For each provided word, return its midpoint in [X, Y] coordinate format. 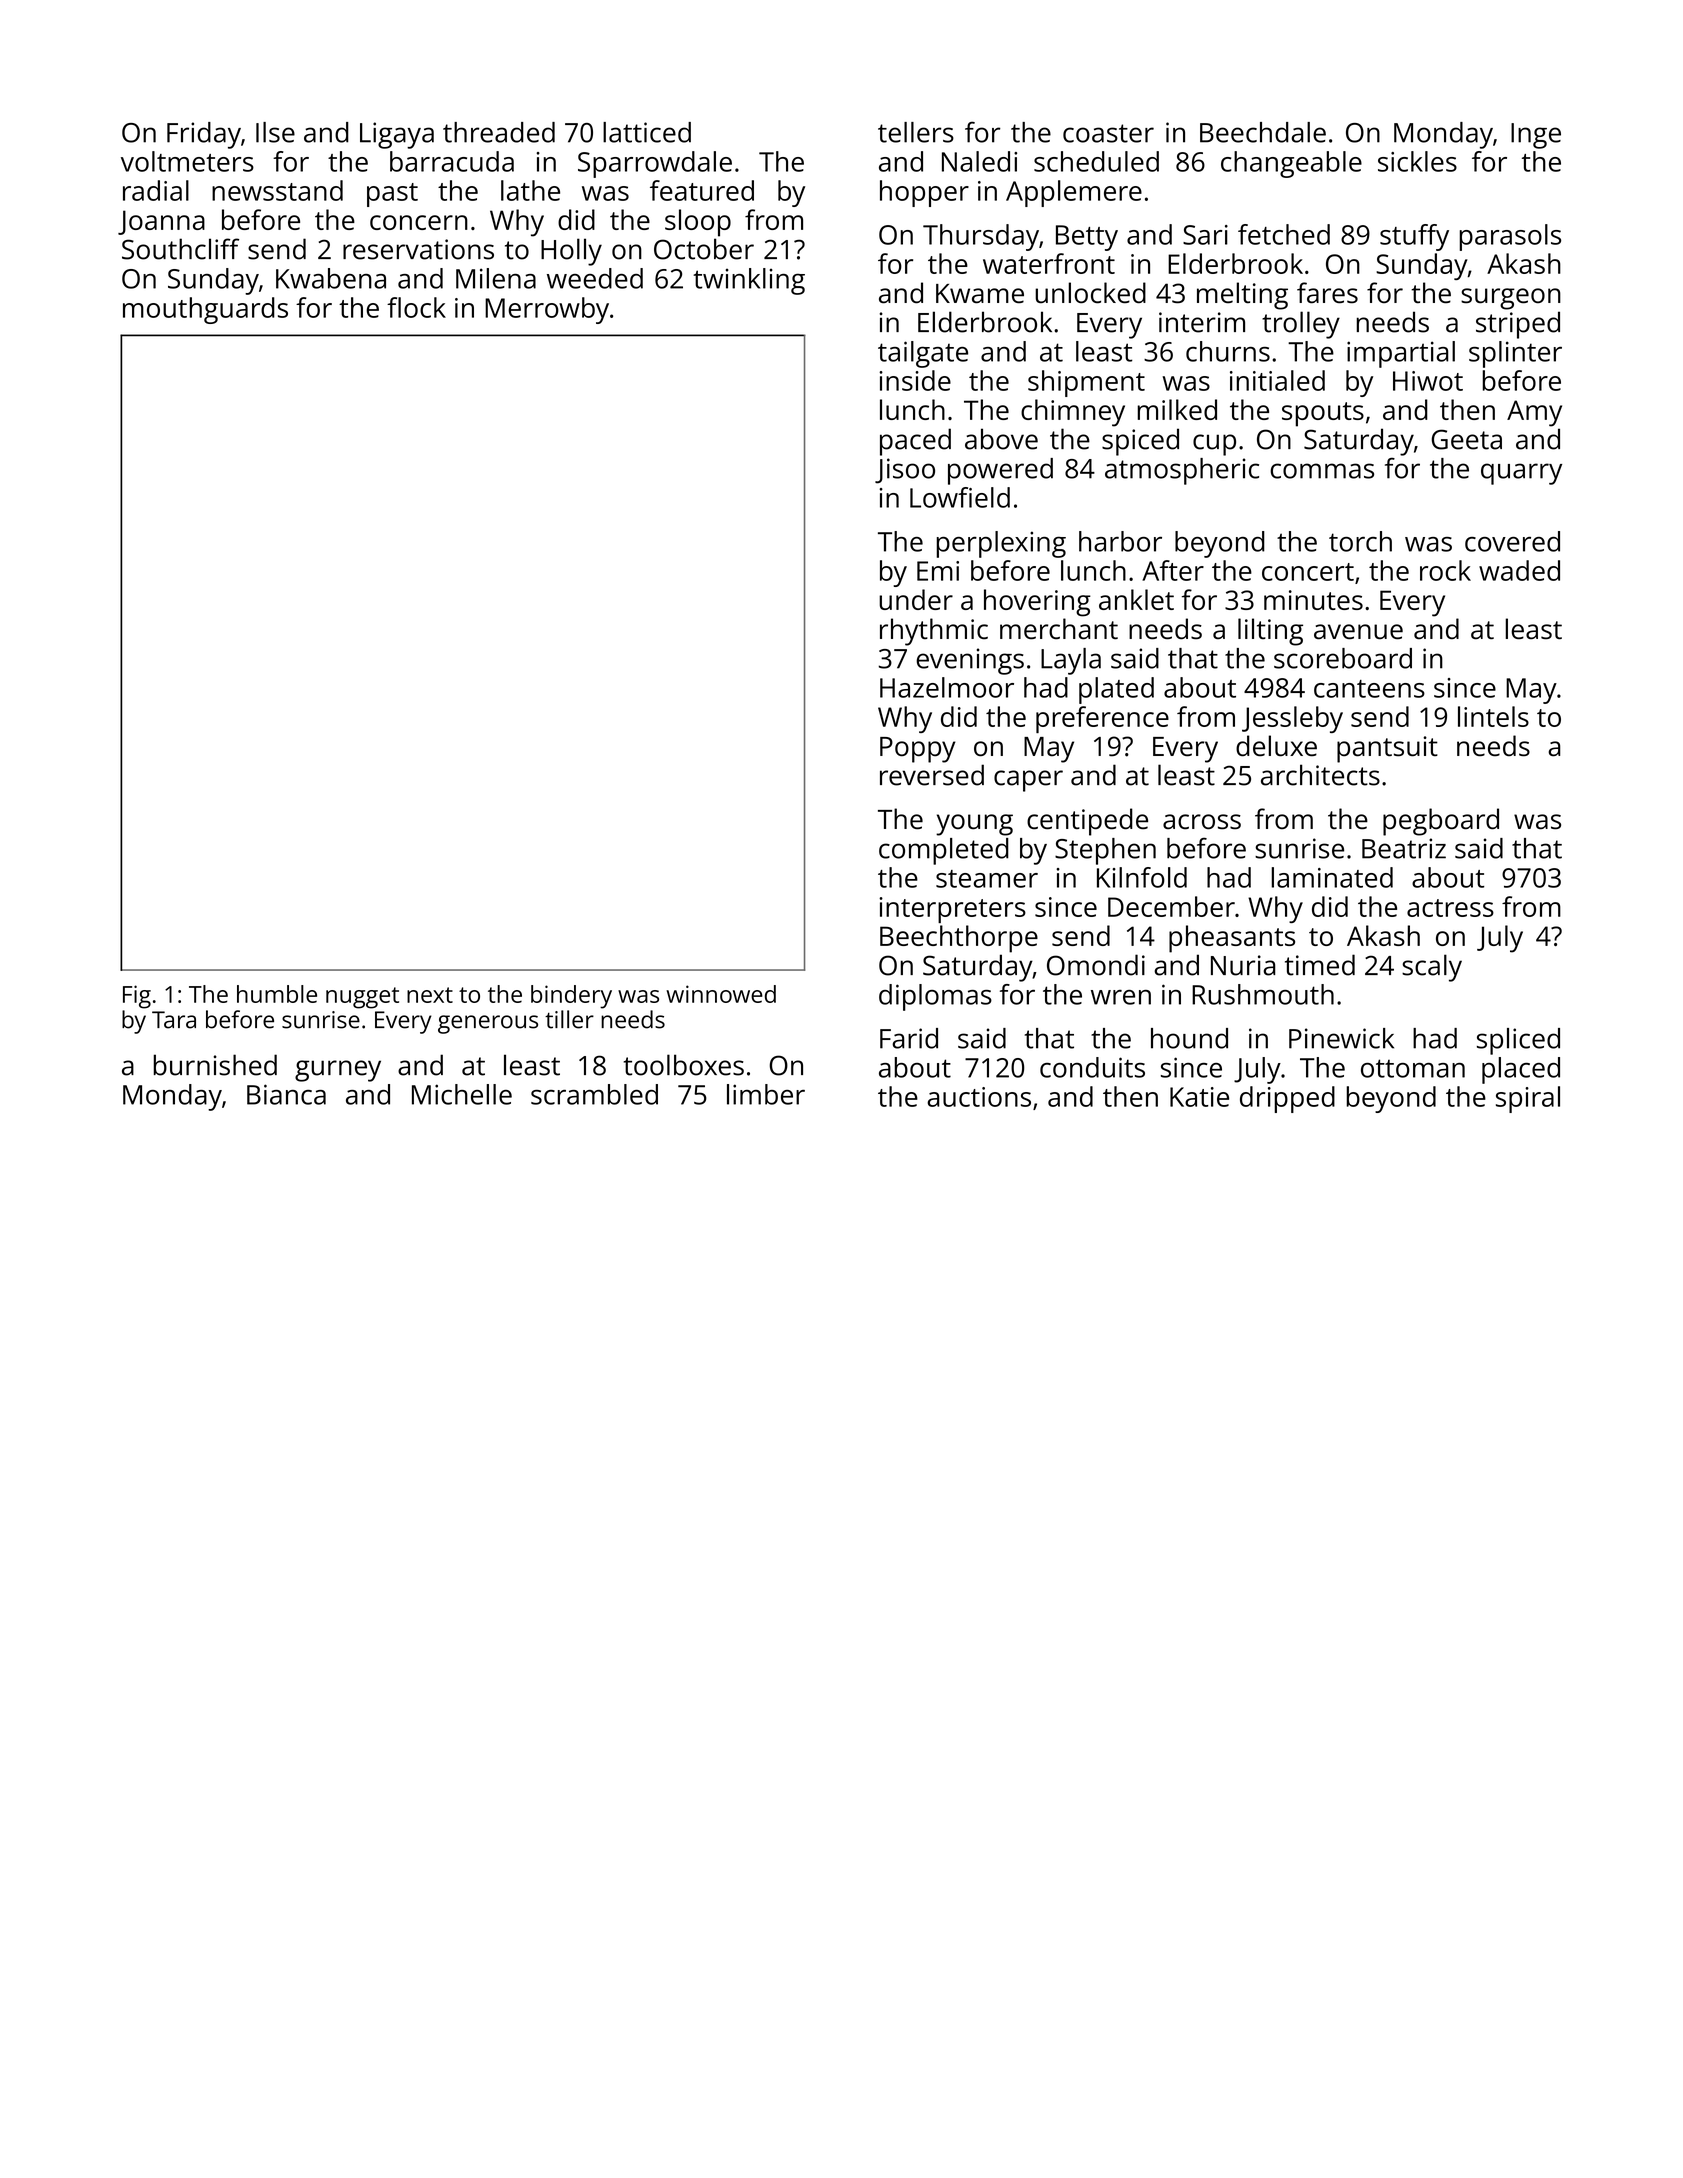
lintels [1493, 716]
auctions [979, 1097]
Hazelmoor [947, 687]
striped [1518, 325]
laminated [1332, 877]
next [430, 995]
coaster [1108, 133]
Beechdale [1263, 132]
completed [944, 851]
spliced [1518, 1041]
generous [488, 1024]
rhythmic [934, 632]
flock [416, 307]
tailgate [923, 354]
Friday [204, 135]
